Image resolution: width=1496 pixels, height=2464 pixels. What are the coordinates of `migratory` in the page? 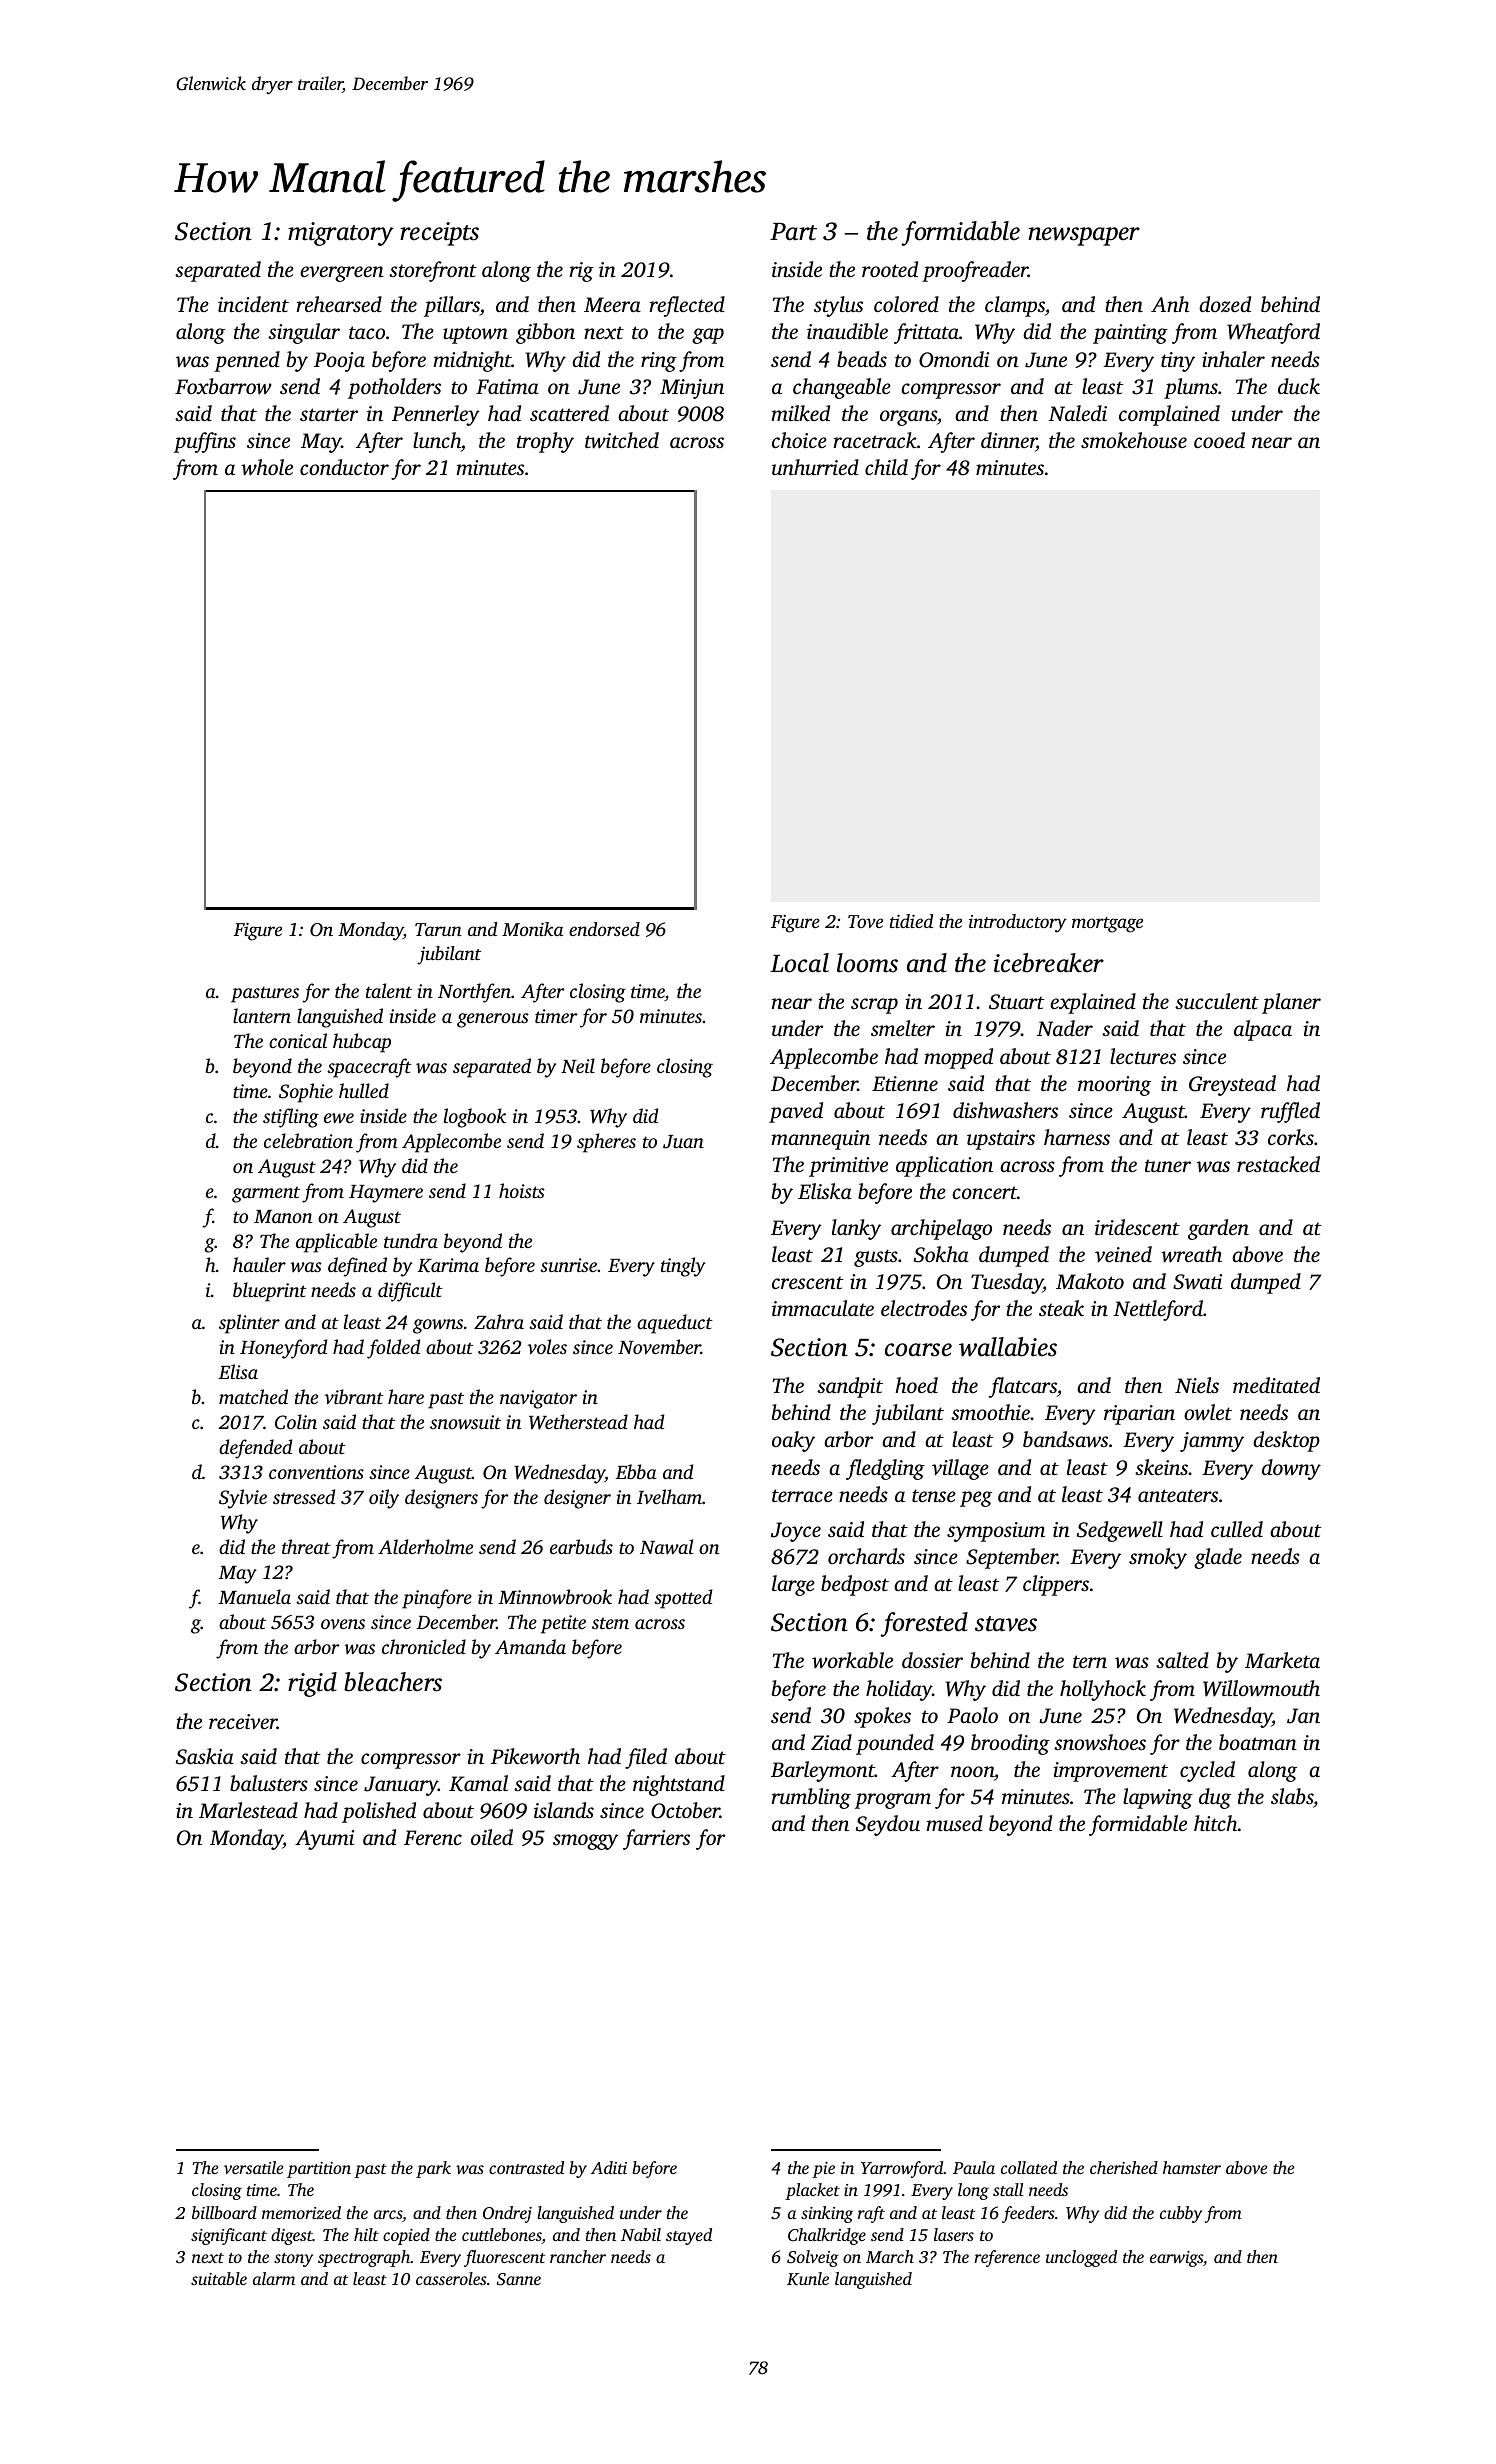 It's located at (341, 234).
